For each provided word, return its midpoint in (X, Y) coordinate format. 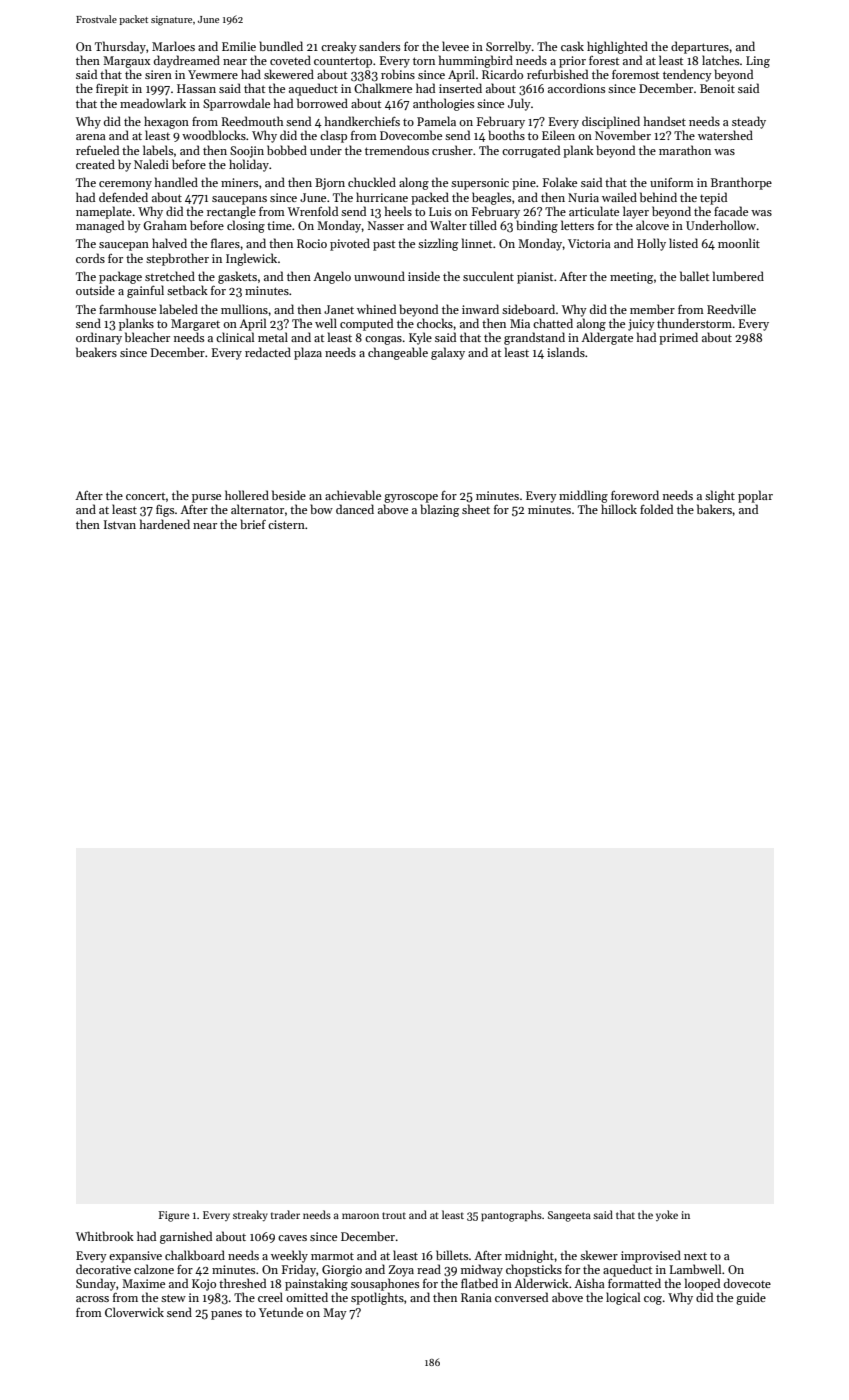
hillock (619, 509)
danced (355, 509)
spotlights (377, 1298)
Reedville (731, 309)
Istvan (120, 524)
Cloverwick (134, 1312)
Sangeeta (569, 1216)
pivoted (350, 244)
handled (176, 182)
